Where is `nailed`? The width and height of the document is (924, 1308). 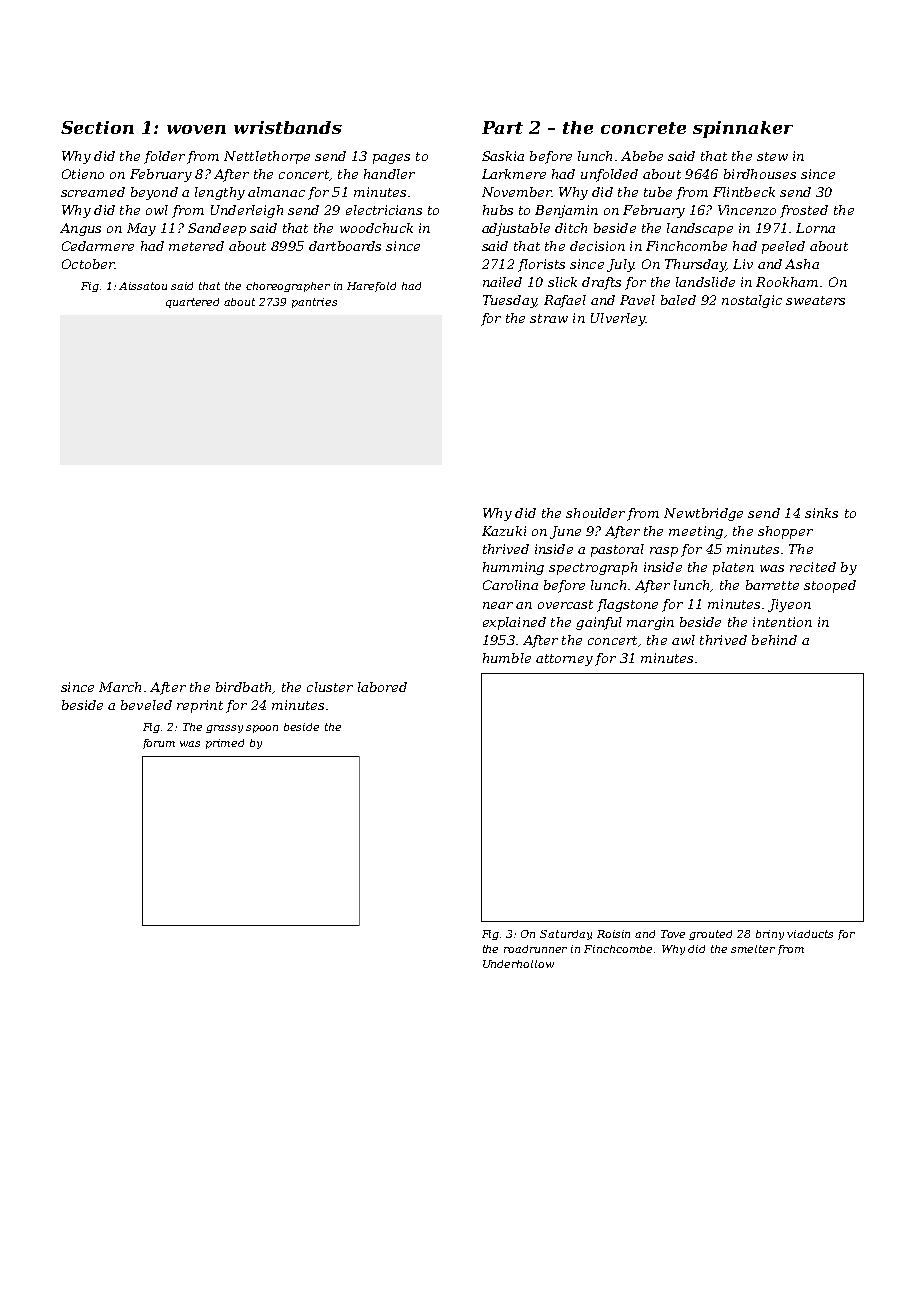
nailed is located at coordinates (502, 282).
